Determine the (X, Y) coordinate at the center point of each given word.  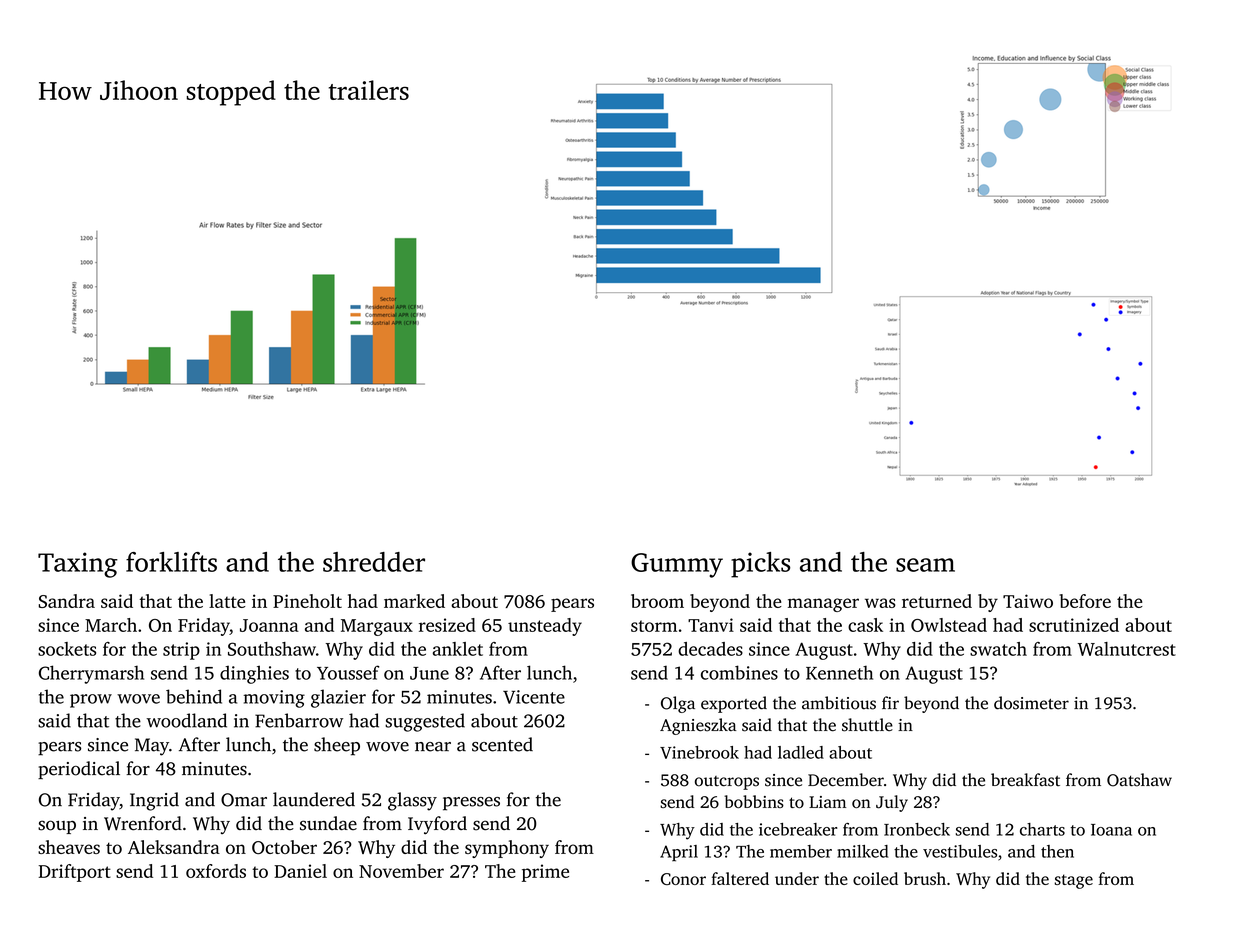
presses (471, 804)
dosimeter (1031, 703)
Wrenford (143, 823)
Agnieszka (698, 726)
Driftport (75, 873)
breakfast (1025, 780)
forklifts (171, 562)
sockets (67, 649)
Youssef (348, 672)
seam (925, 565)
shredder (374, 562)
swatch (998, 649)
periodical (79, 770)
